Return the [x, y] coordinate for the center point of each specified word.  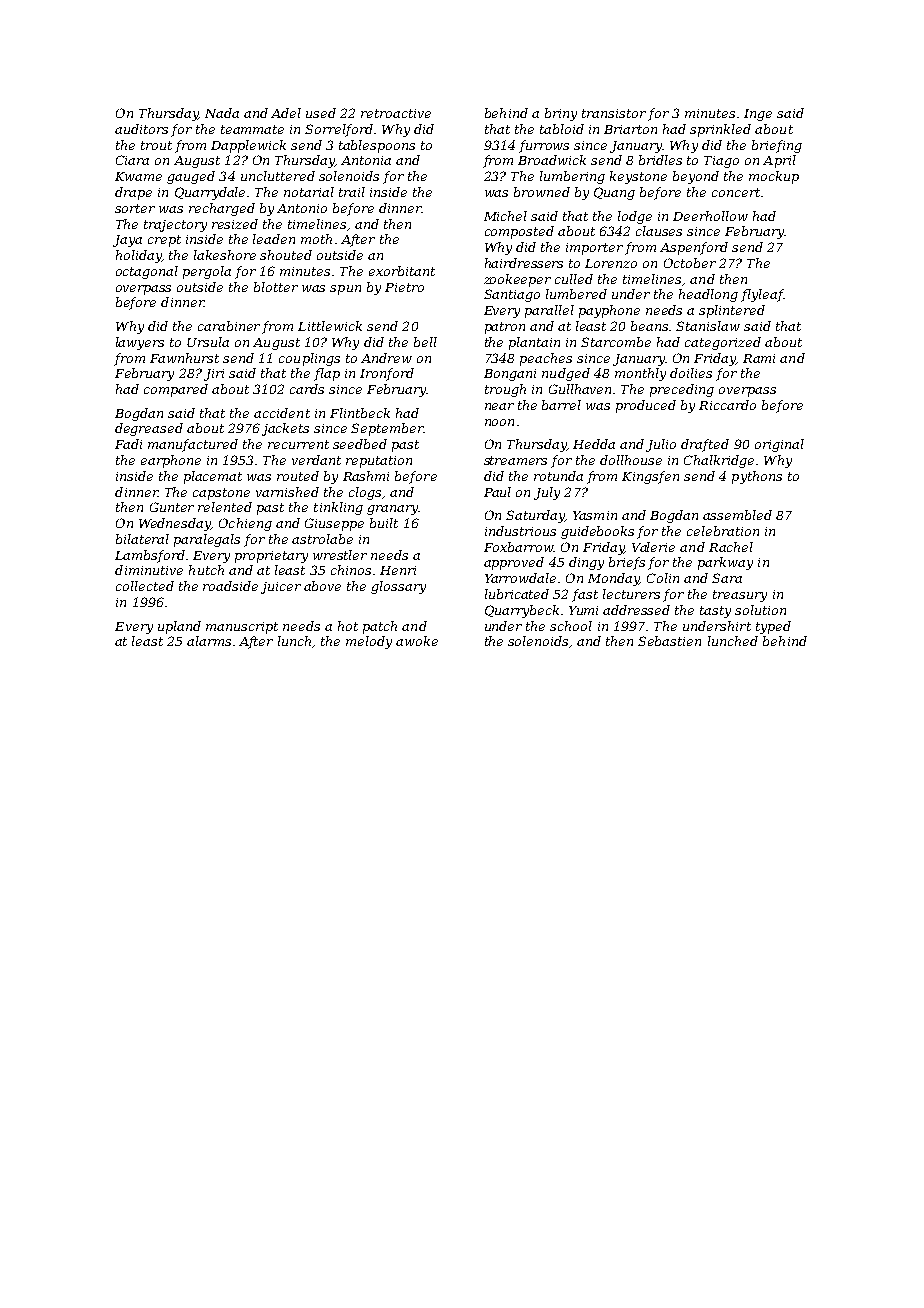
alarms [209, 641]
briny [561, 114]
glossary [398, 587]
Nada [222, 113]
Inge [758, 115]
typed [773, 627]
